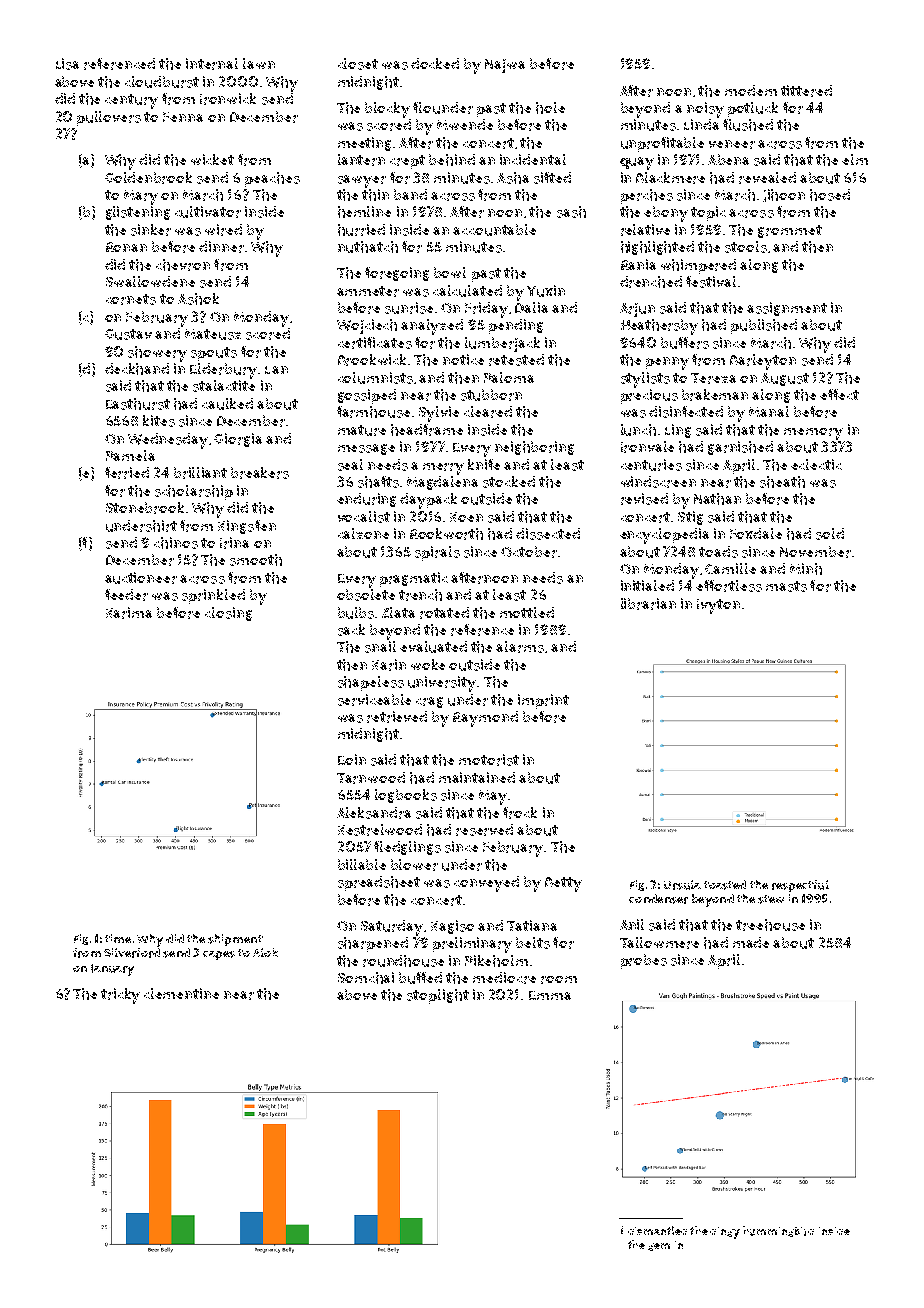 The image size is (924, 1308). Describe the element at coordinates (725, 1233) in the document. I see `dingy` at that location.
